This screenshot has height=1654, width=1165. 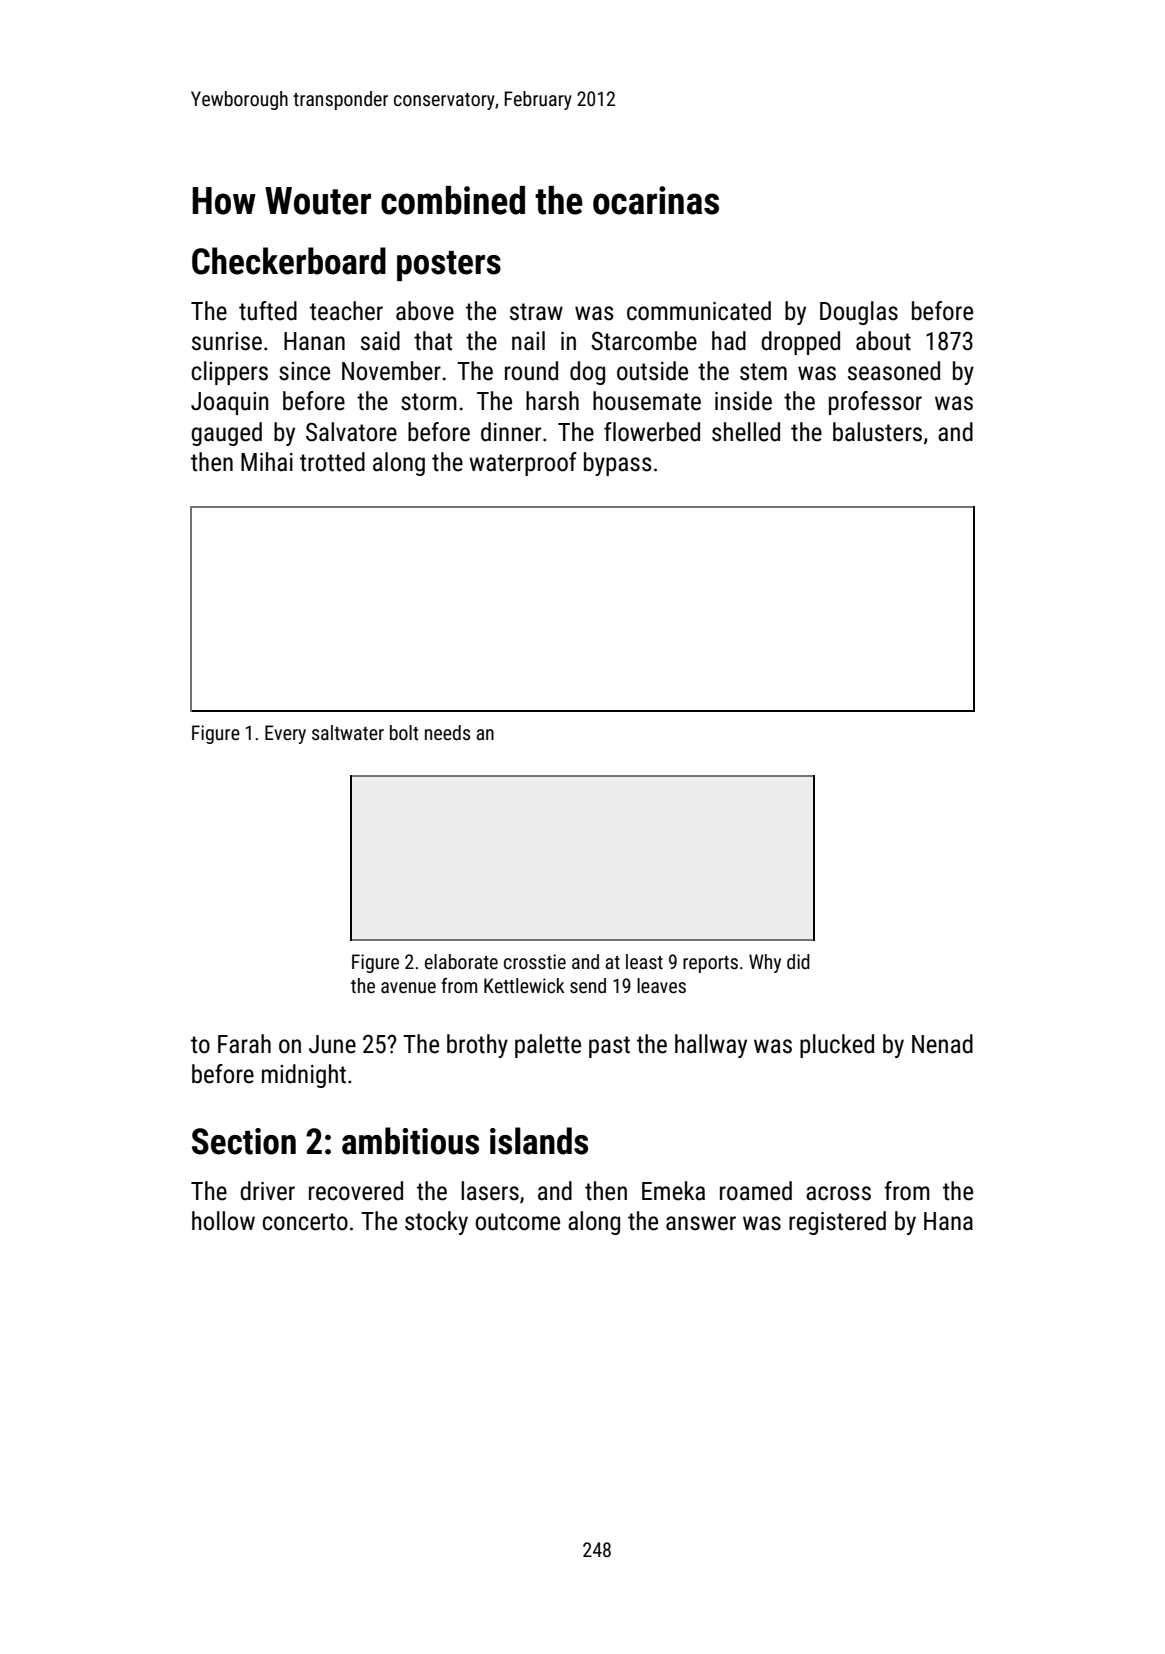 What do you see at coordinates (800, 343) in the screenshot?
I see `dropped` at bounding box center [800, 343].
